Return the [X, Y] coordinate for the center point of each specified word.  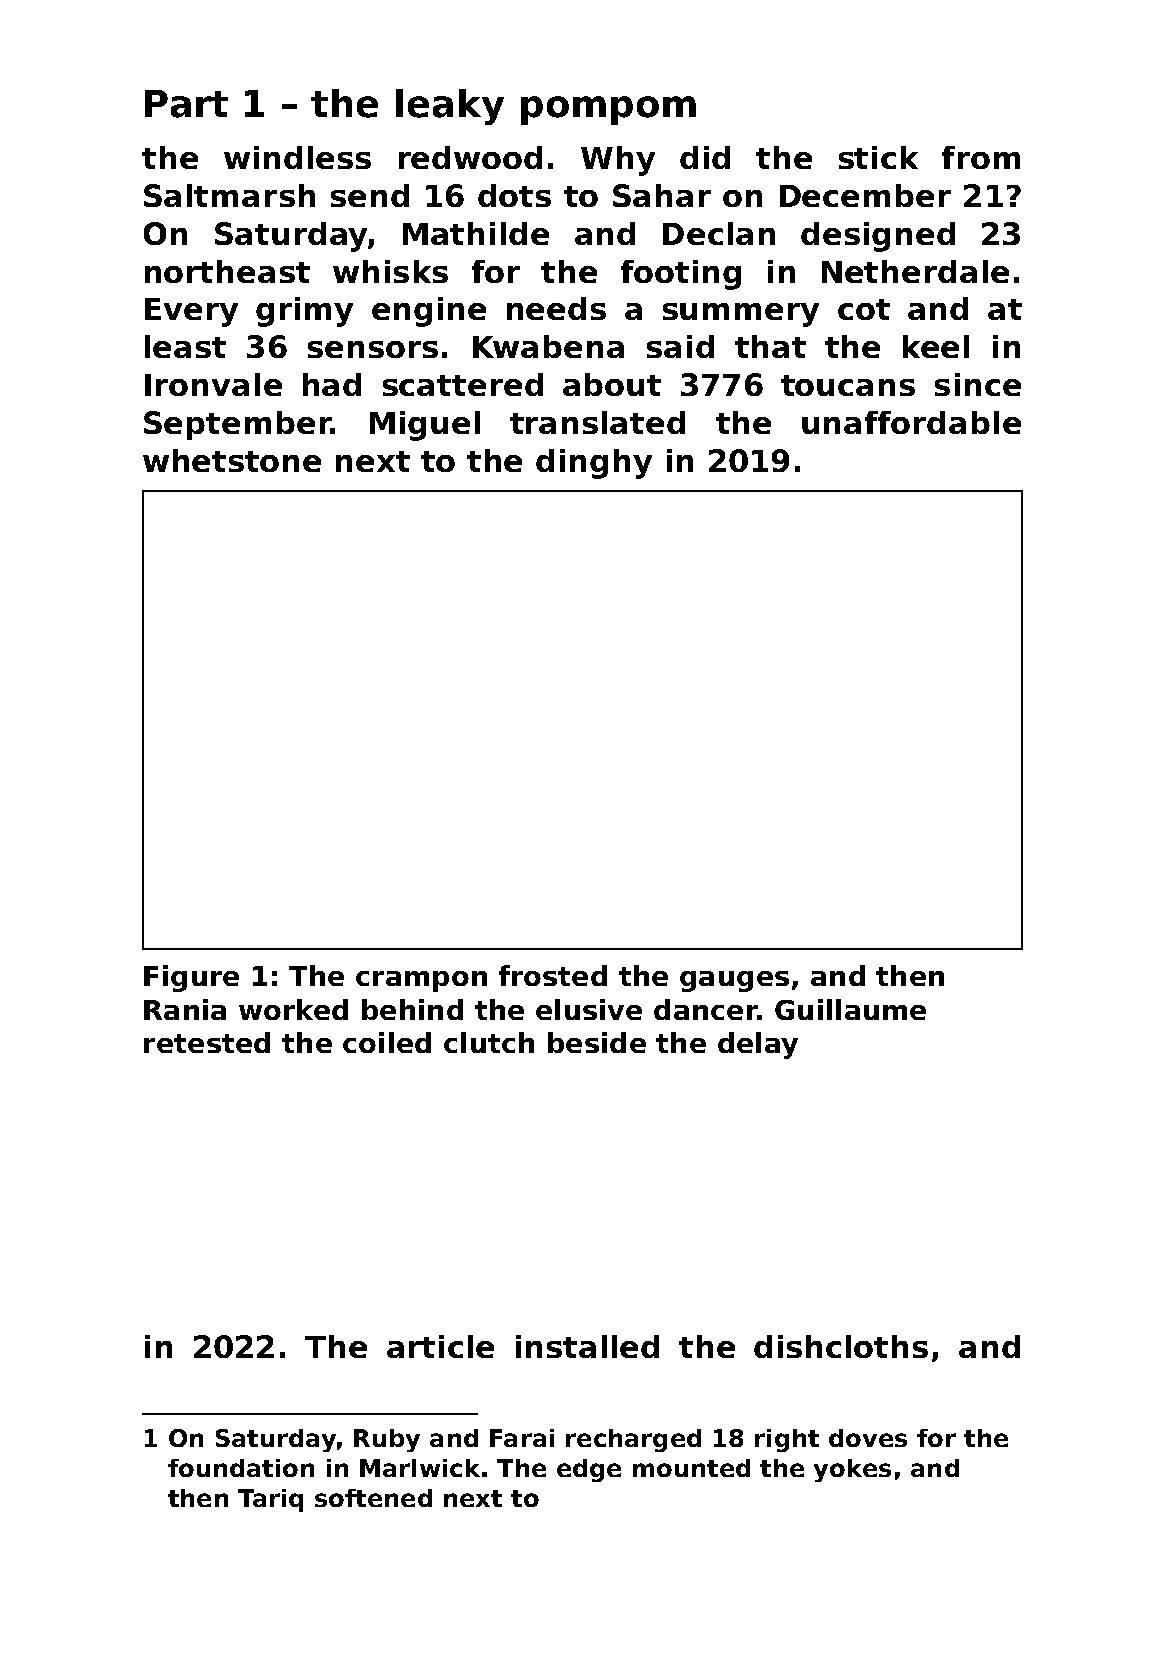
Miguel [425, 426]
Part [186, 104]
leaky [450, 107]
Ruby [387, 1440]
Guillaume [850, 1009]
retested [207, 1042]
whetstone [232, 460]
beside [597, 1042]
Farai [522, 1438]
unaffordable [911, 422]
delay [758, 1045]
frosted [553, 975]
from [981, 157]
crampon [421, 981]
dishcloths [841, 1346]
